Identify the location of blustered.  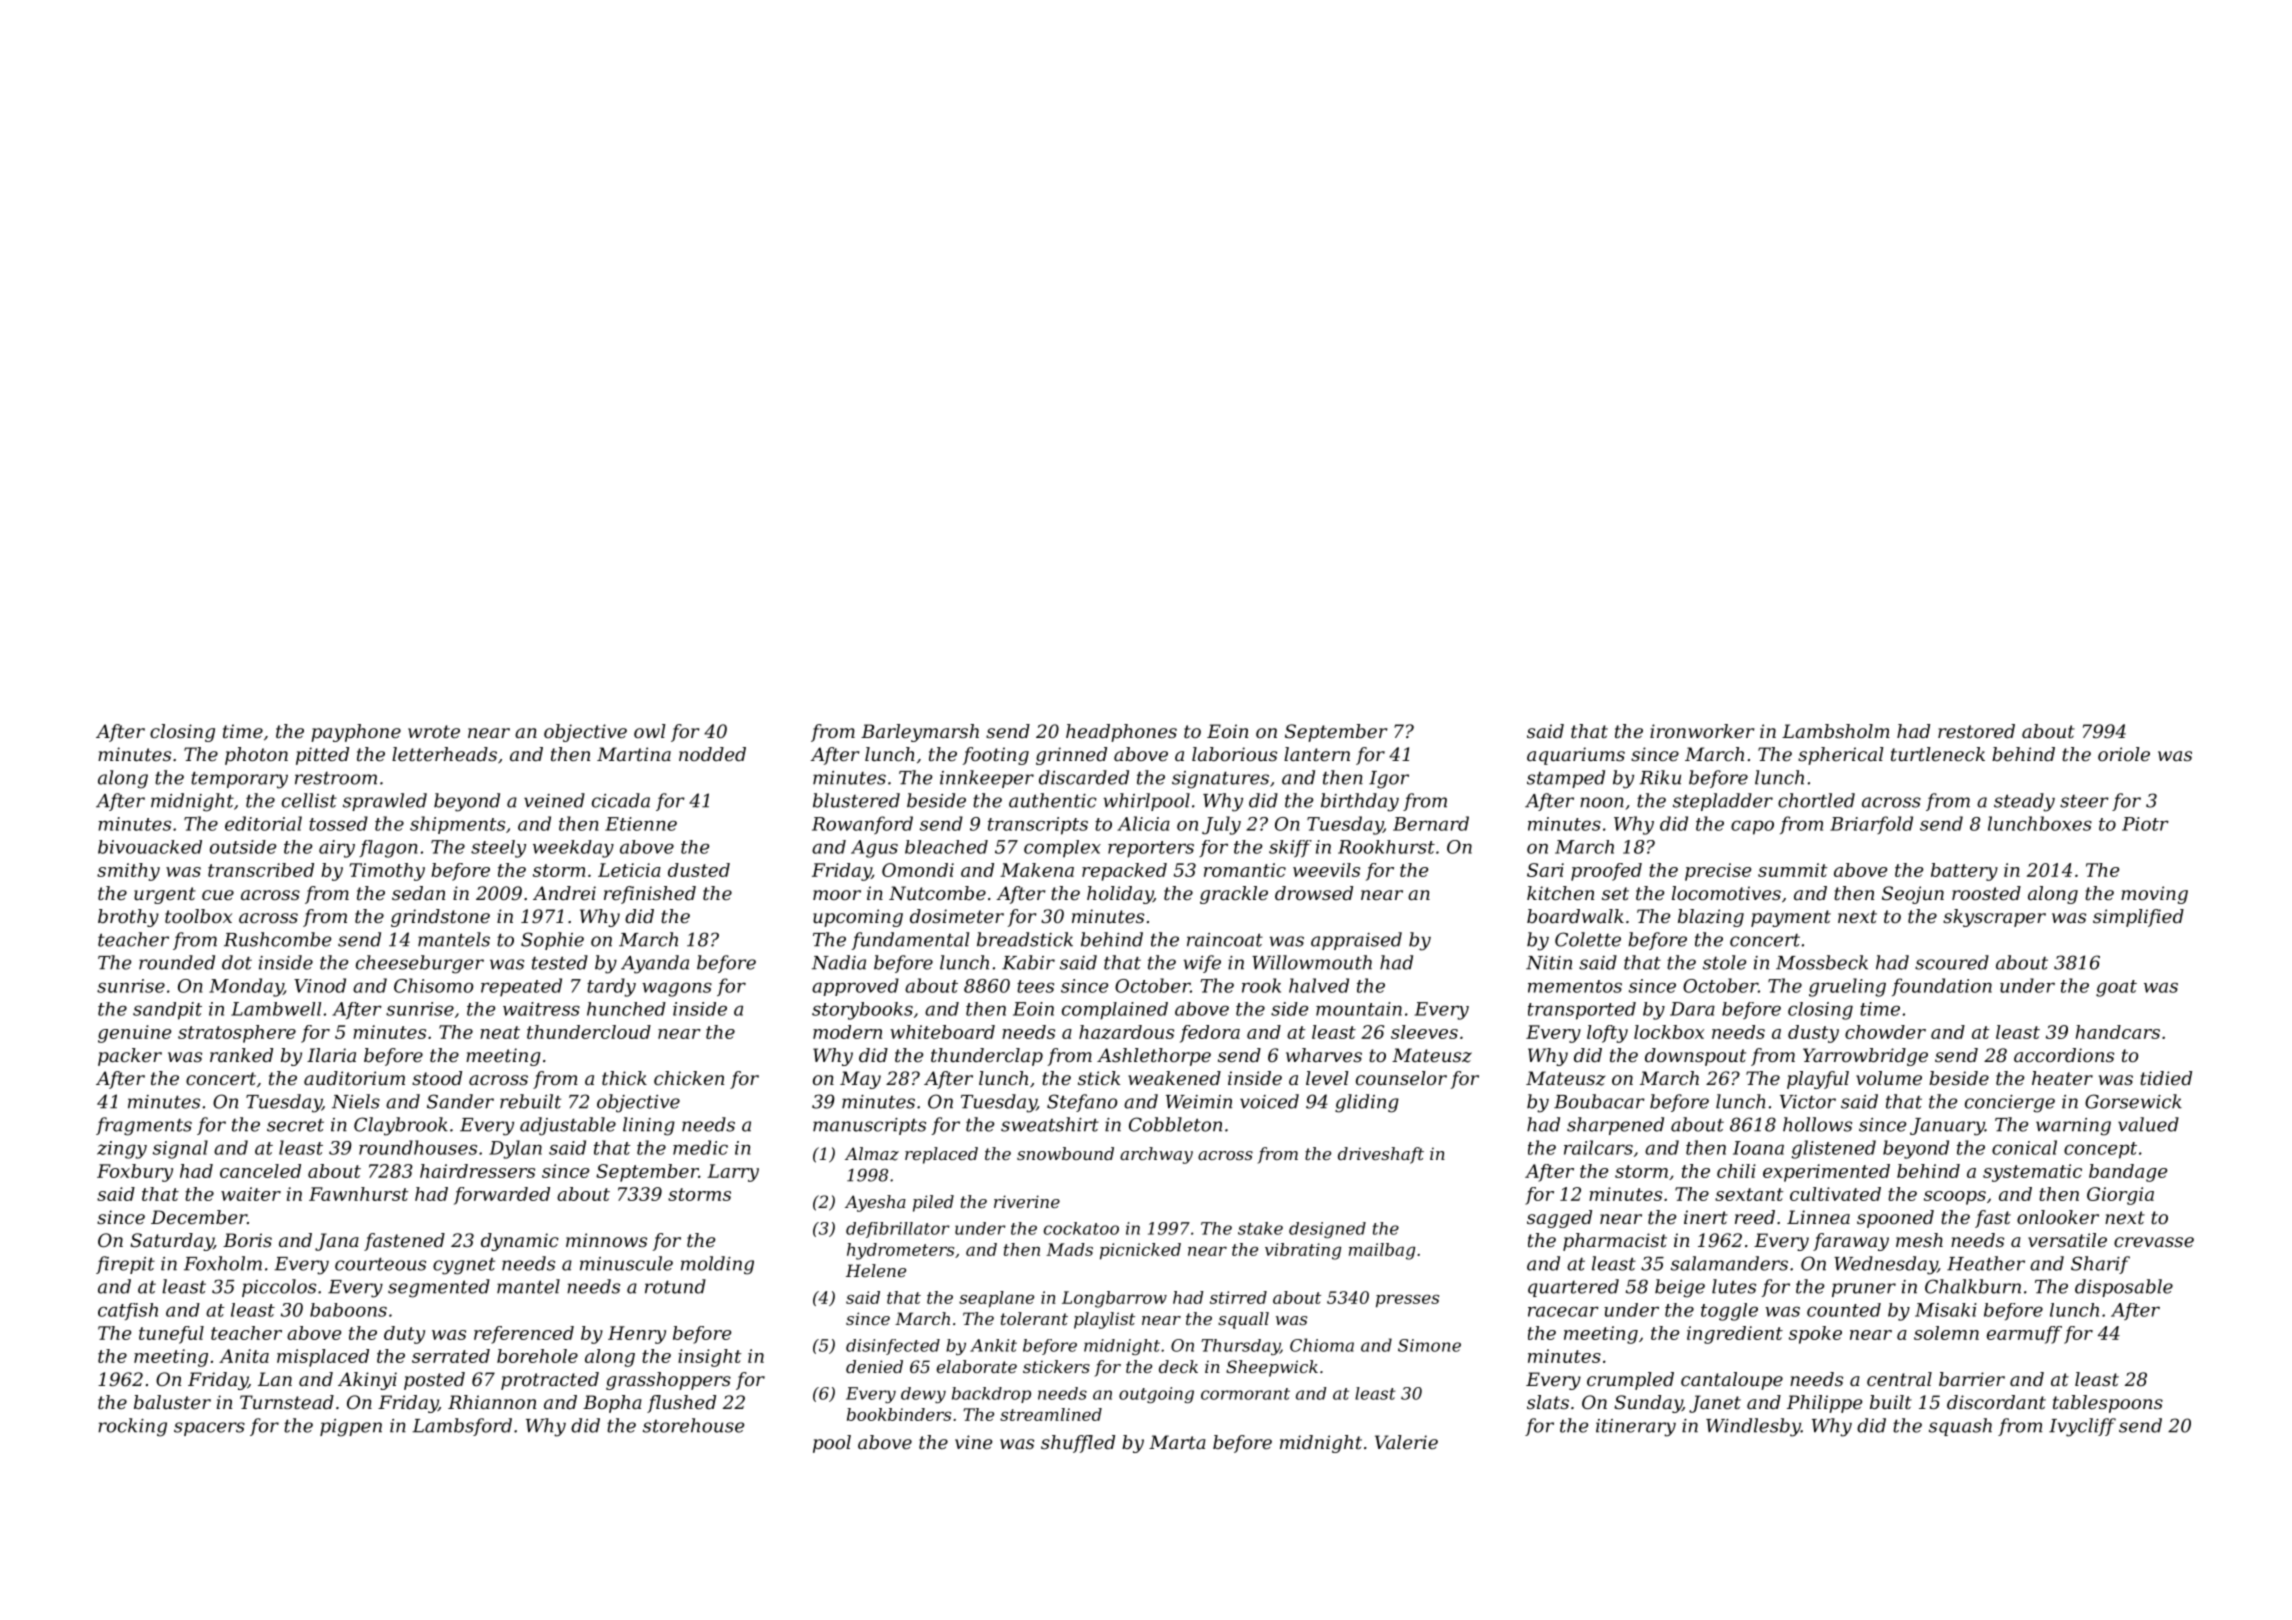
(856, 800).
